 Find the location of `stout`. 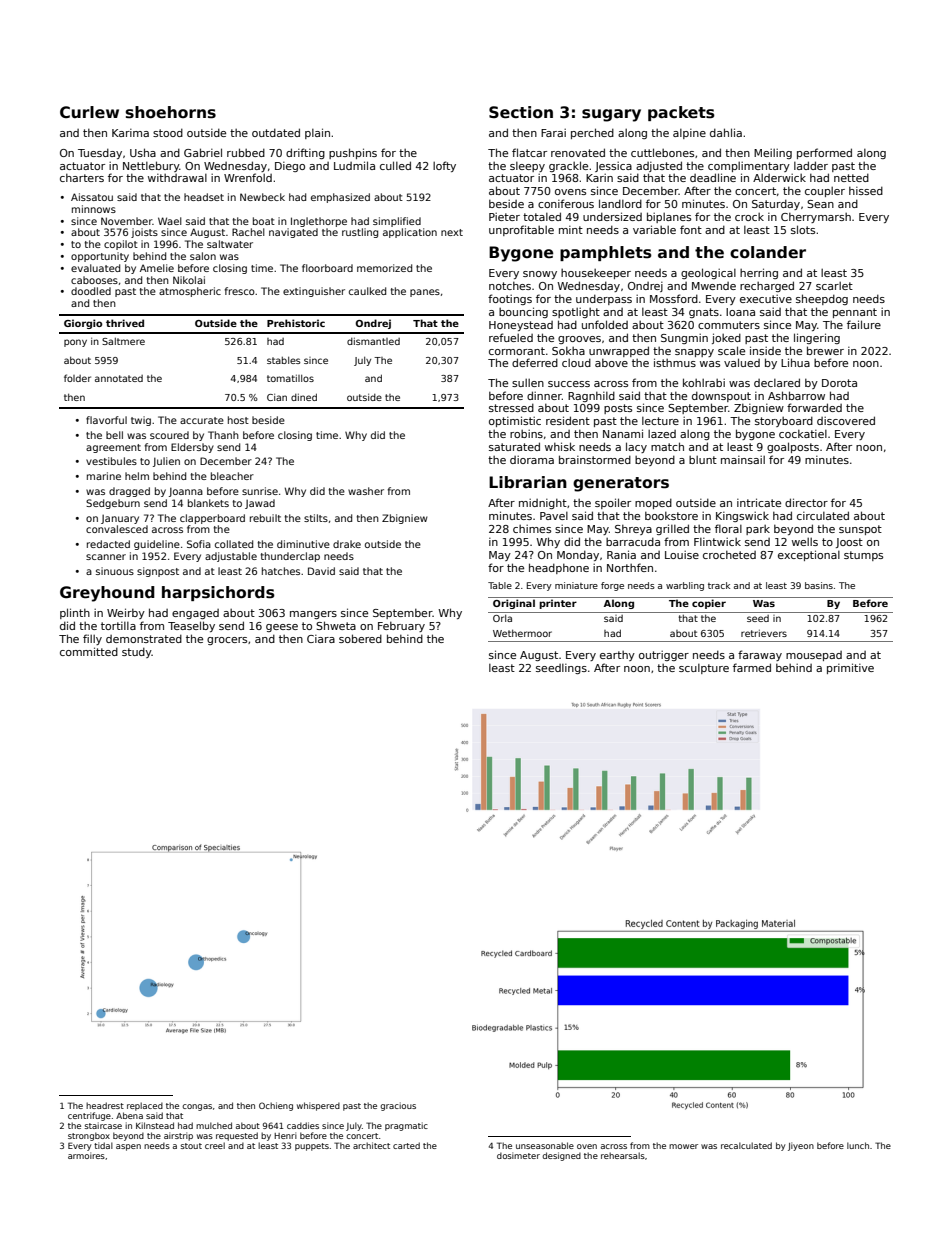

stout is located at coordinates (191, 1146).
